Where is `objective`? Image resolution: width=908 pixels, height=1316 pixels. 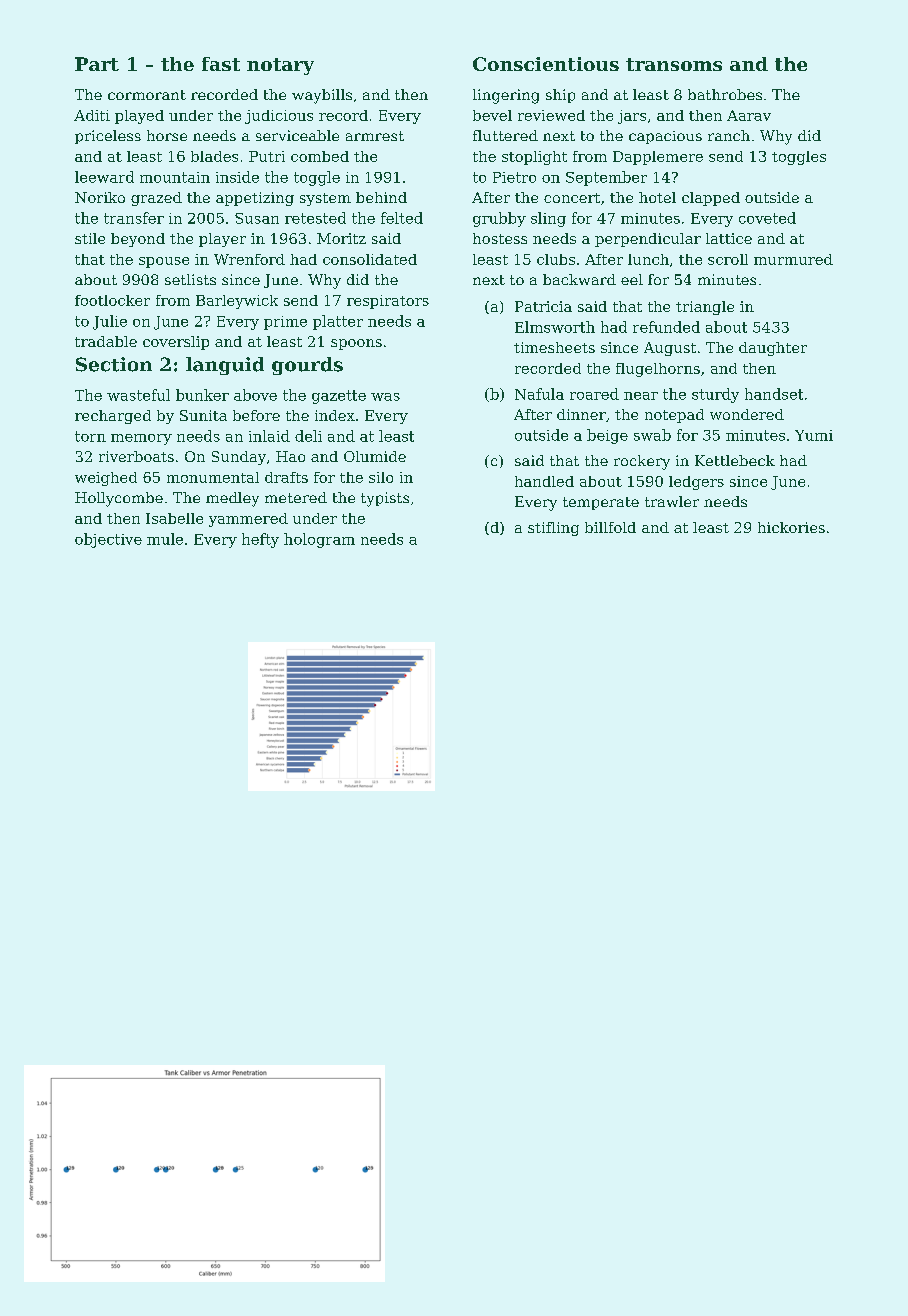
objective is located at coordinates (108, 540).
